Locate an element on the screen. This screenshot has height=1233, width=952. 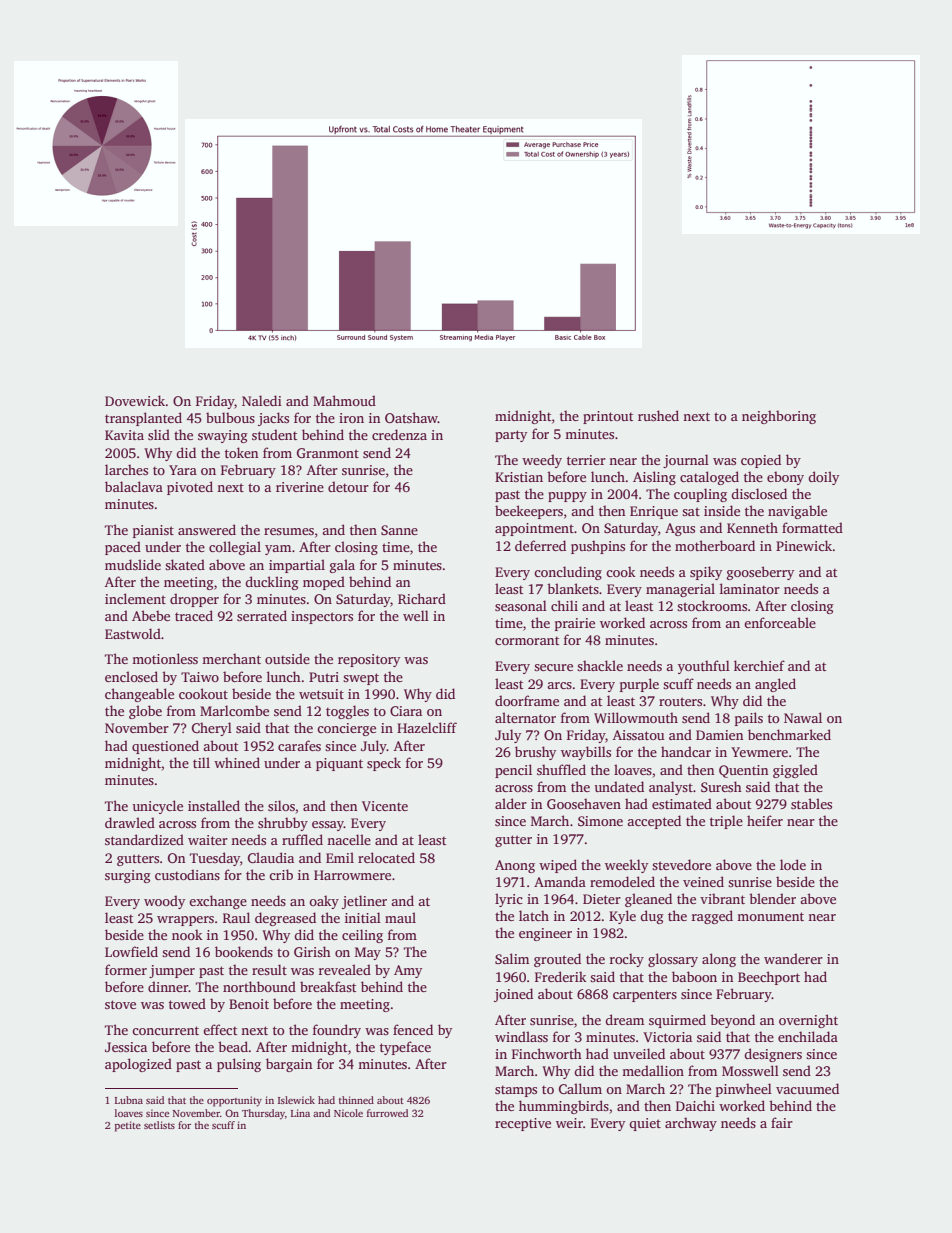
party is located at coordinates (511, 436).
